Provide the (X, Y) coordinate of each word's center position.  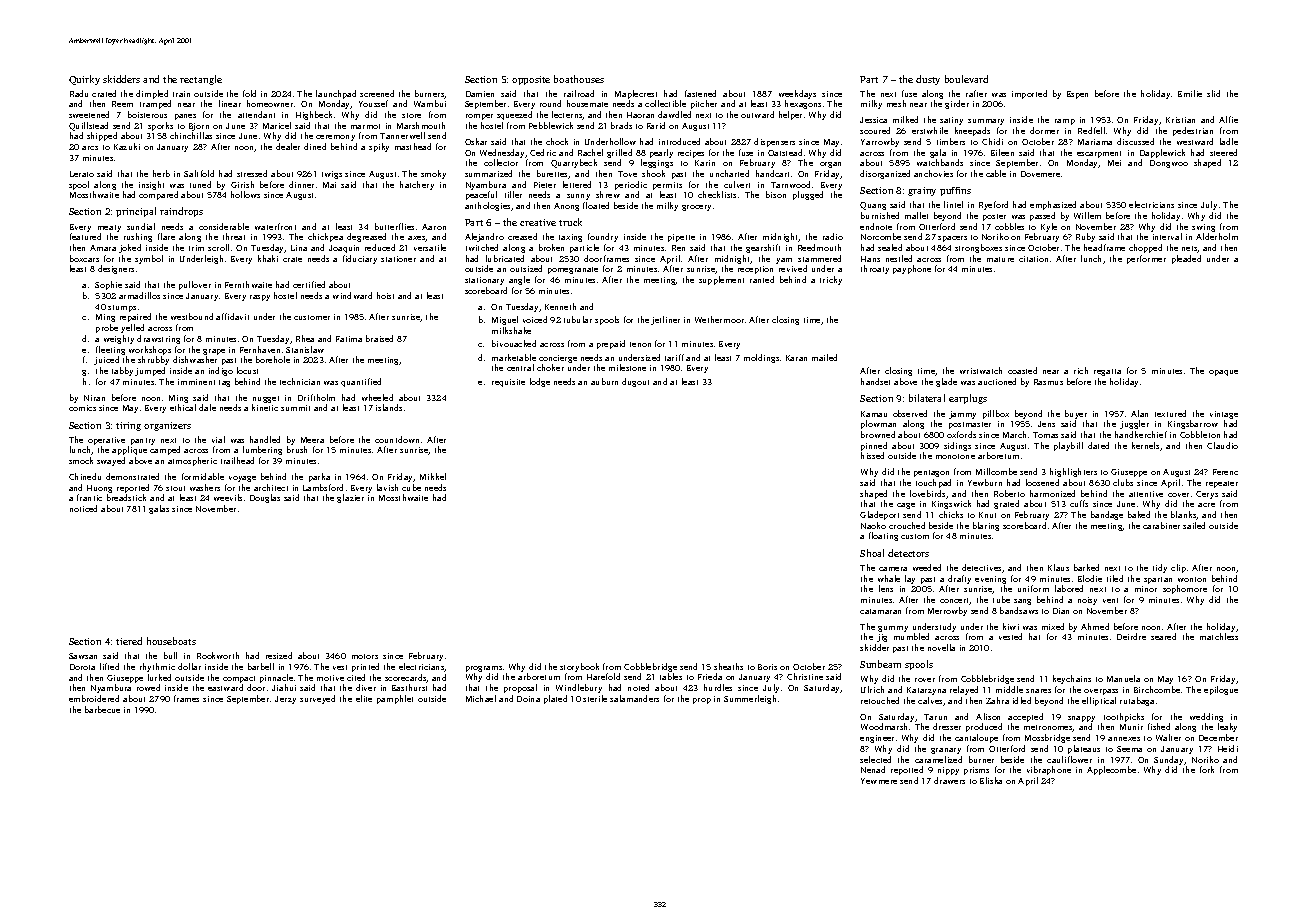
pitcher (704, 104)
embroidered (94, 698)
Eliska (991, 780)
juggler (1134, 424)
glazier (350, 498)
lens (886, 588)
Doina (528, 699)
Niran (94, 398)
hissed (872, 455)
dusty (928, 80)
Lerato (82, 174)
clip (1178, 568)
